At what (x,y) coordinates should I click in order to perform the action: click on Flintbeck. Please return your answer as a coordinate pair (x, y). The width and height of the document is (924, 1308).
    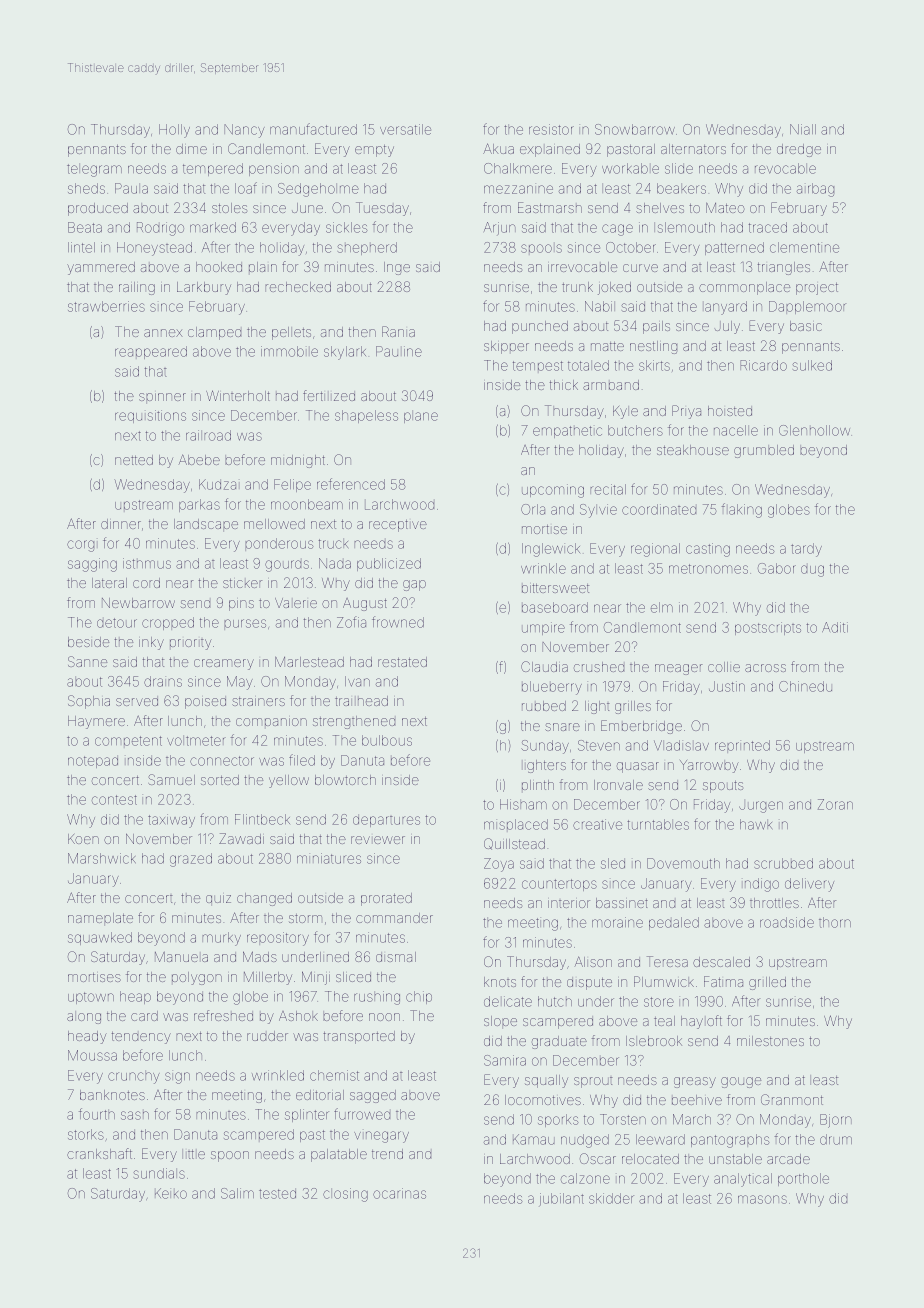
    Looking at the image, I should click on (262, 819).
